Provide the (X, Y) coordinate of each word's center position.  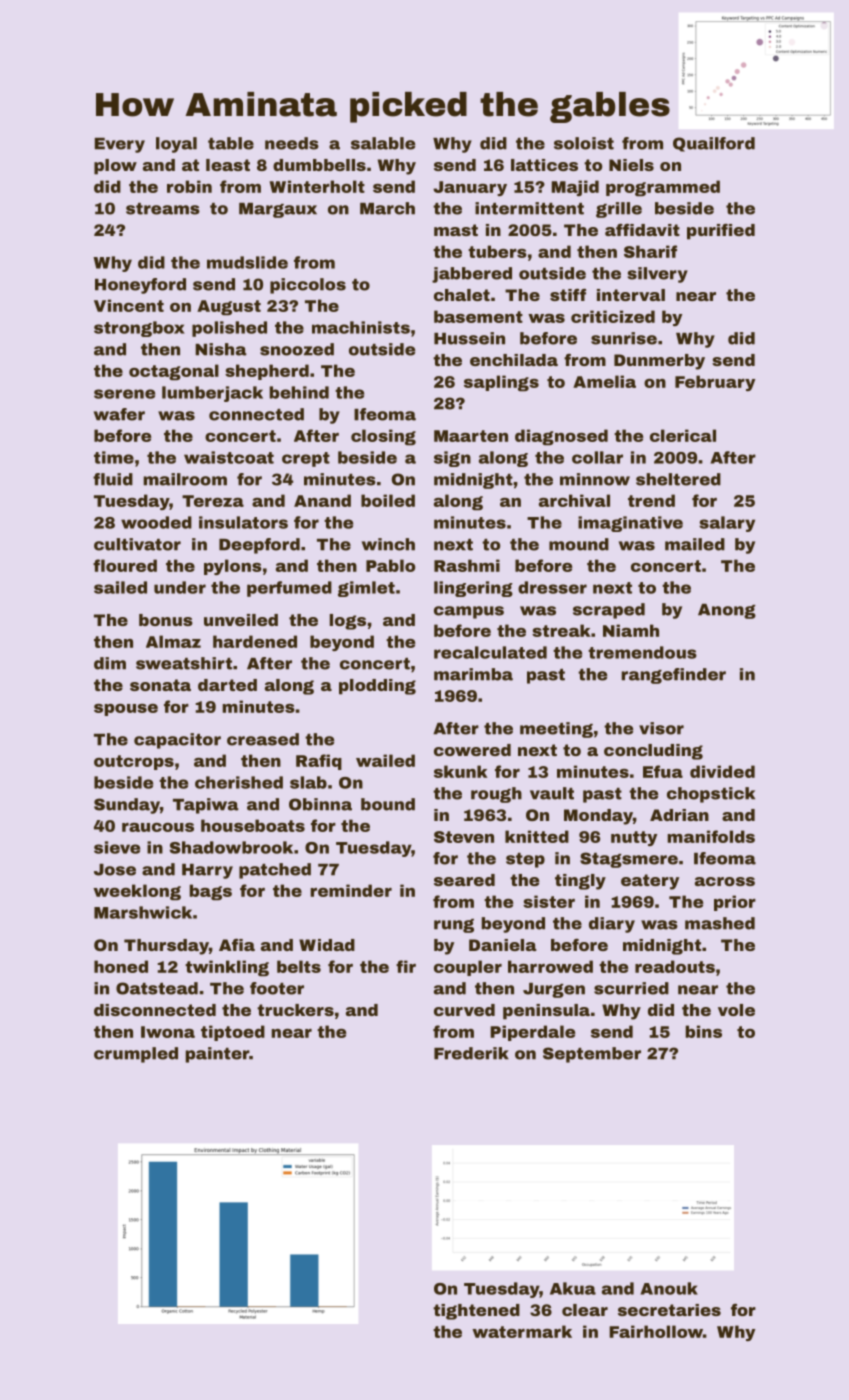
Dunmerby (659, 362)
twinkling (227, 968)
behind (299, 392)
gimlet (366, 589)
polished (229, 329)
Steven (464, 837)
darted (227, 685)
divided (722, 771)
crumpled (136, 1055)
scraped (609, 611)
